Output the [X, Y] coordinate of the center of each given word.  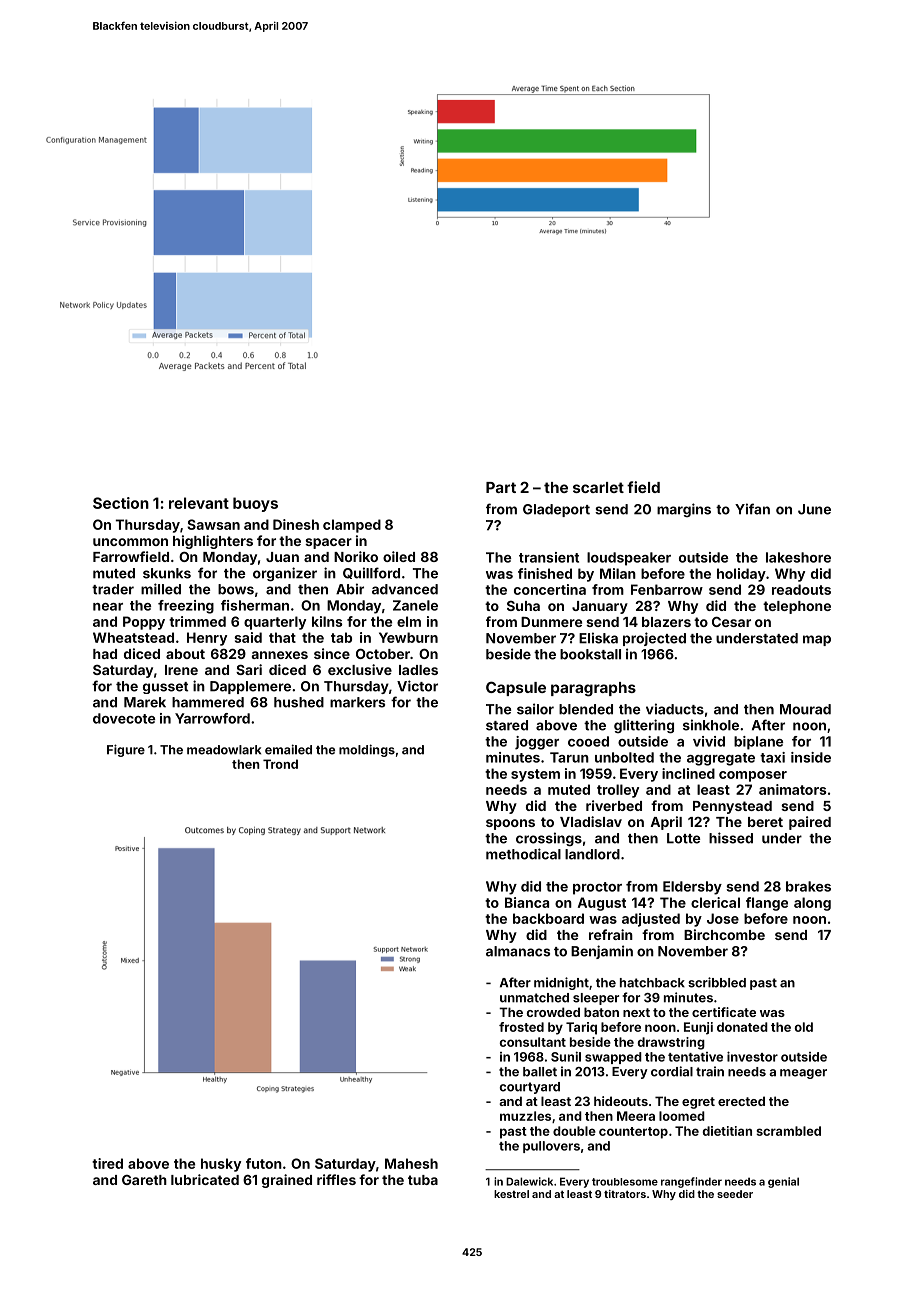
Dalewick [529, 1181]
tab [341, 637]
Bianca [527, 902]
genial [783, 1182]
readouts [801, 589]
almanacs [518, 951]
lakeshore [798, 557]
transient [549, 557]
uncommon [130, 542]
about [185, 654]
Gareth [144, 1180]
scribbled [717, 982]
